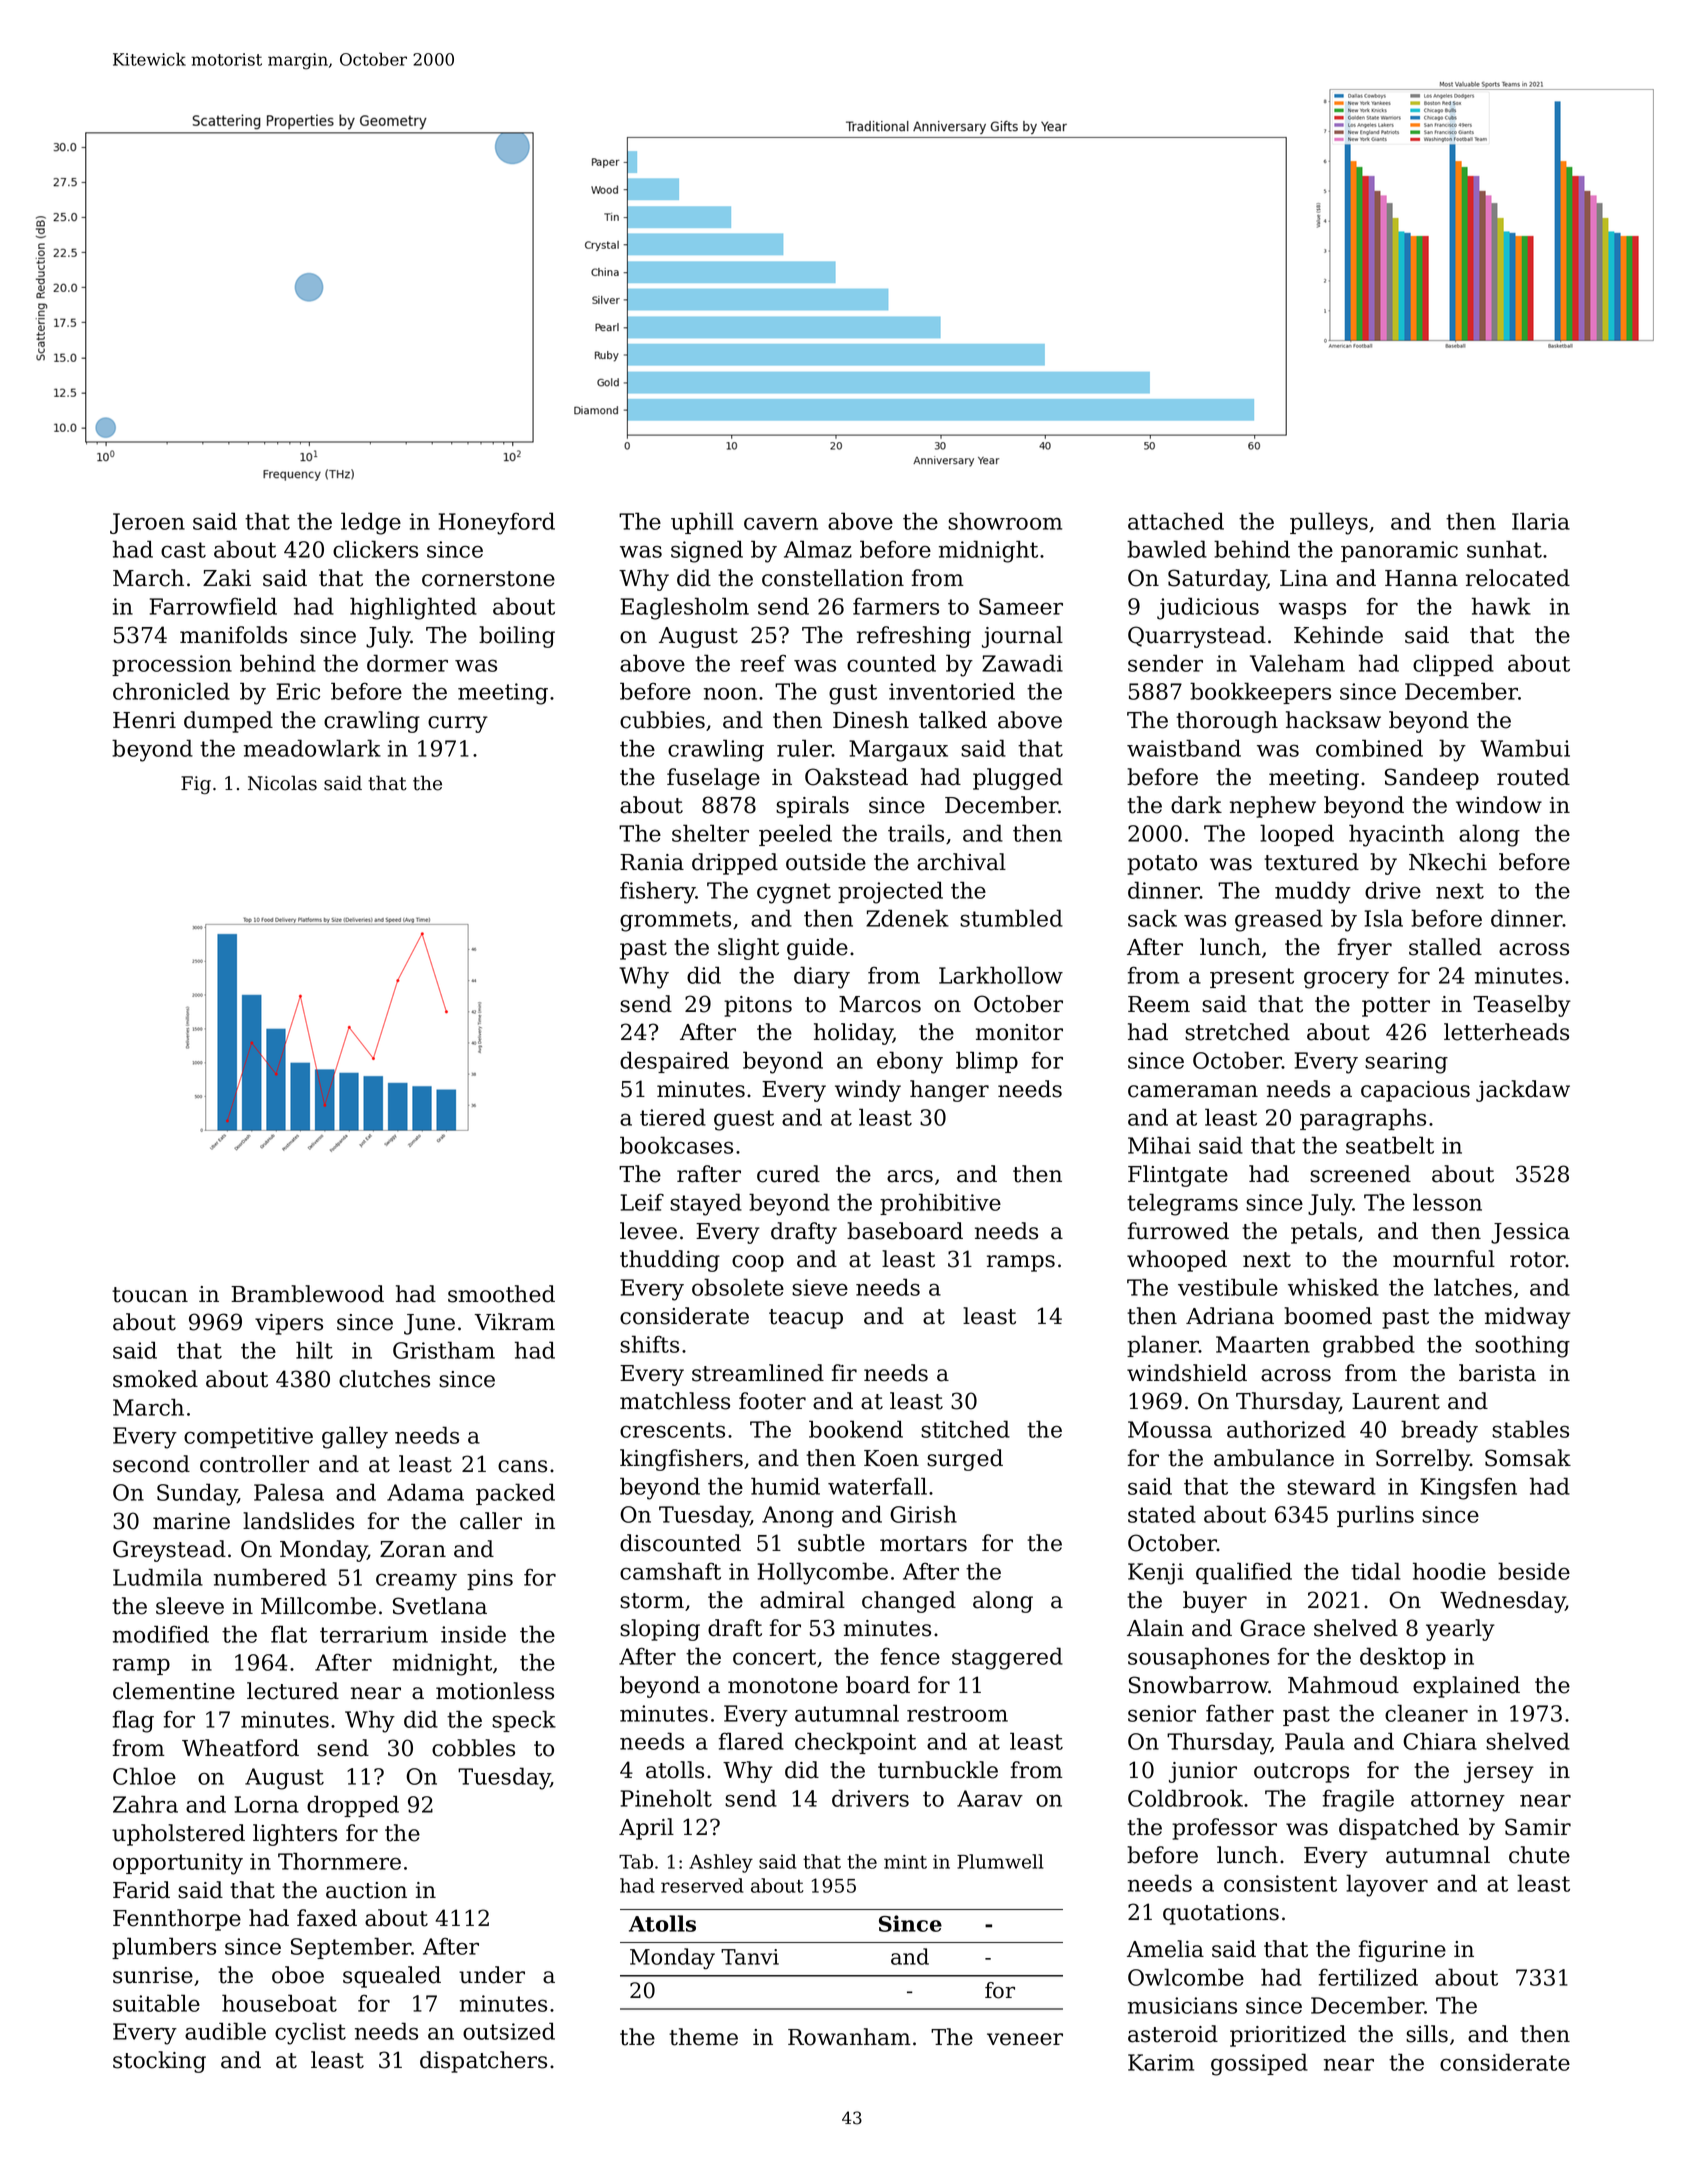 The width and height of the screenshot is (1683, 2178). Describe the element at coordinates (1541, 521) in the screenshot. I see `Ilaria` at that location.
